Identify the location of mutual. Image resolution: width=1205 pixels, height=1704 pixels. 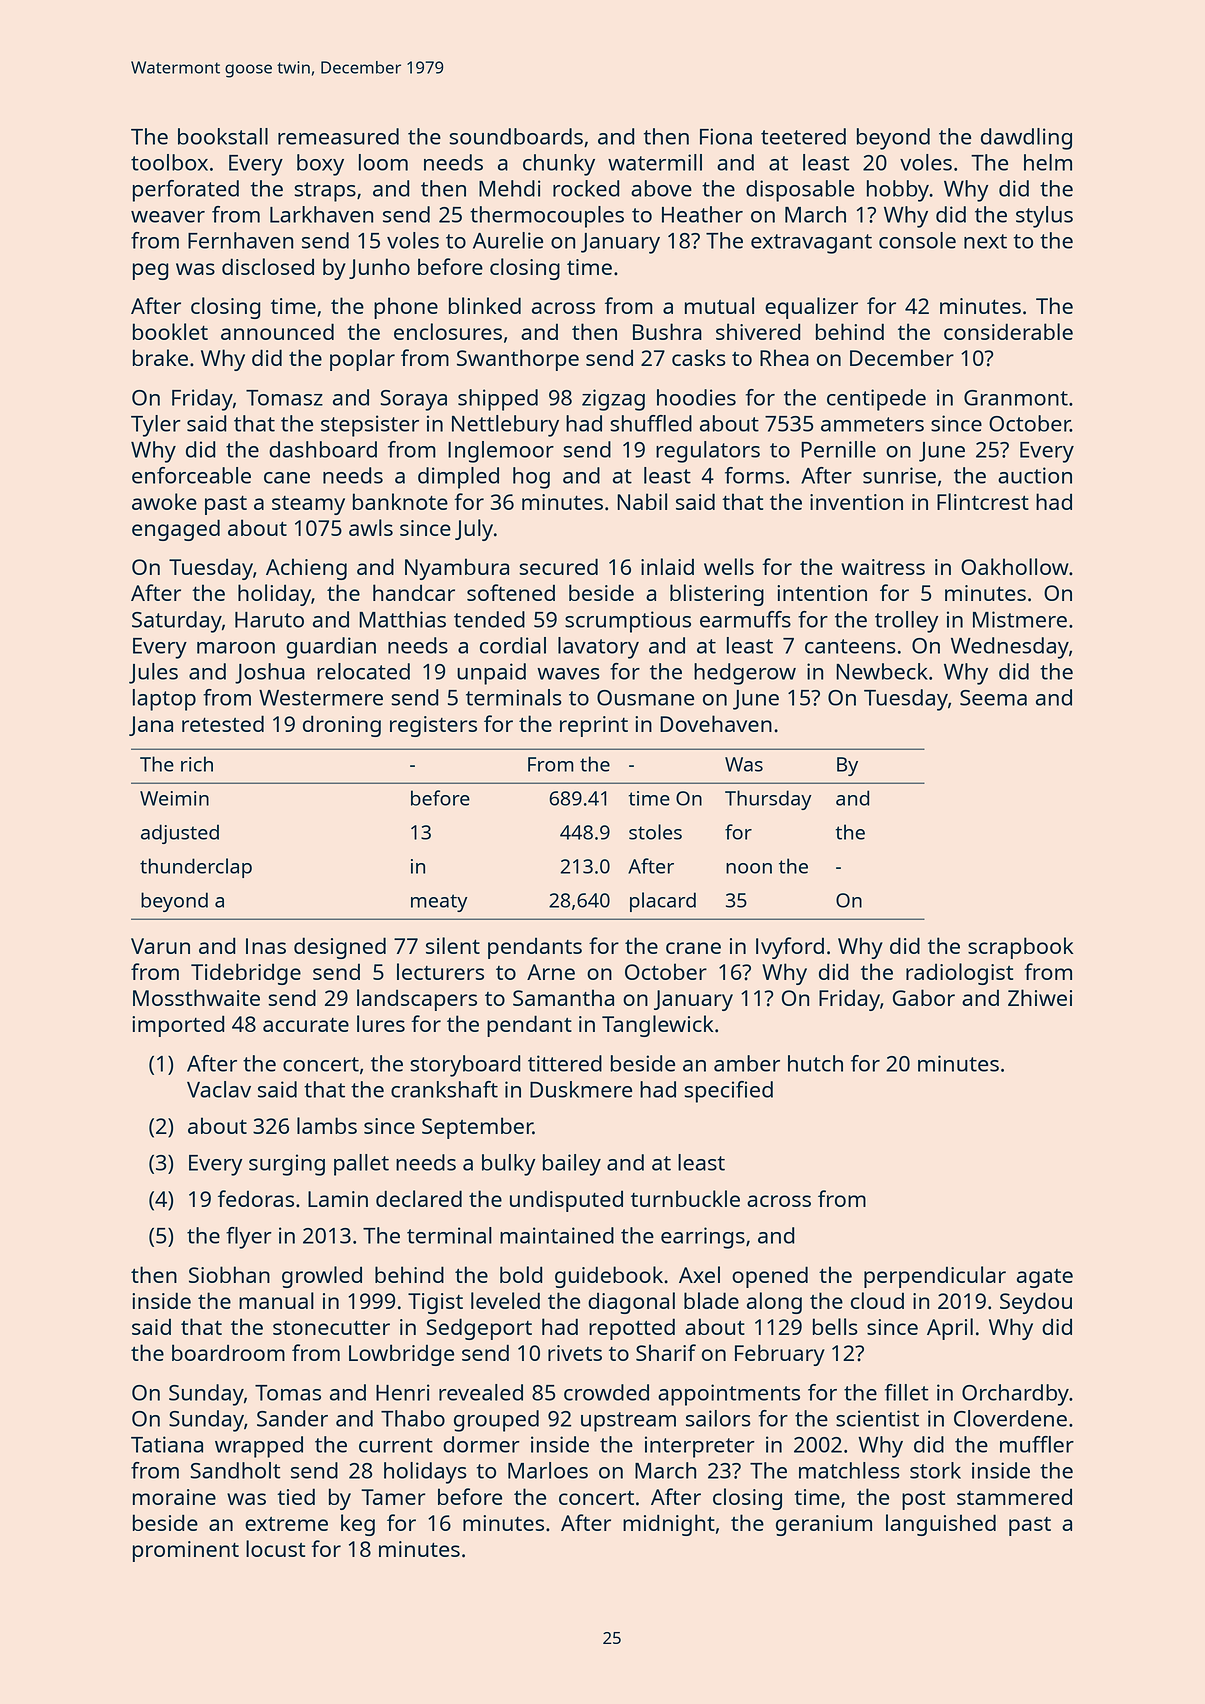
(719, 305).
